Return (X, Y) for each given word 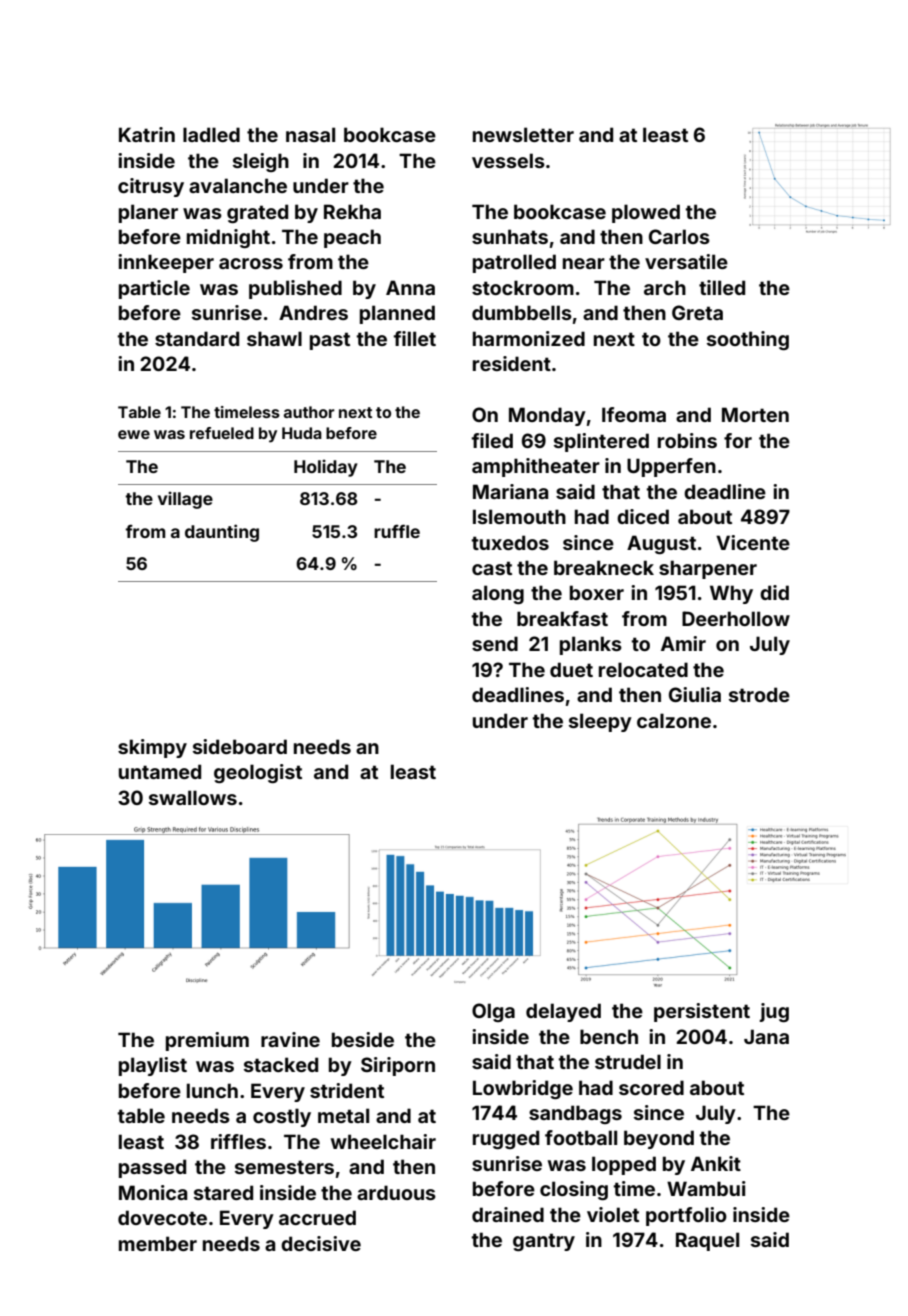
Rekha (352, 211)
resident (512, 363)
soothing (748, 340)
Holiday (326, 468)
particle (154, 289)
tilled (722, 287)
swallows (193, 797)
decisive (321, 1243)
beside (363, 1039)
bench (609, 1036)
